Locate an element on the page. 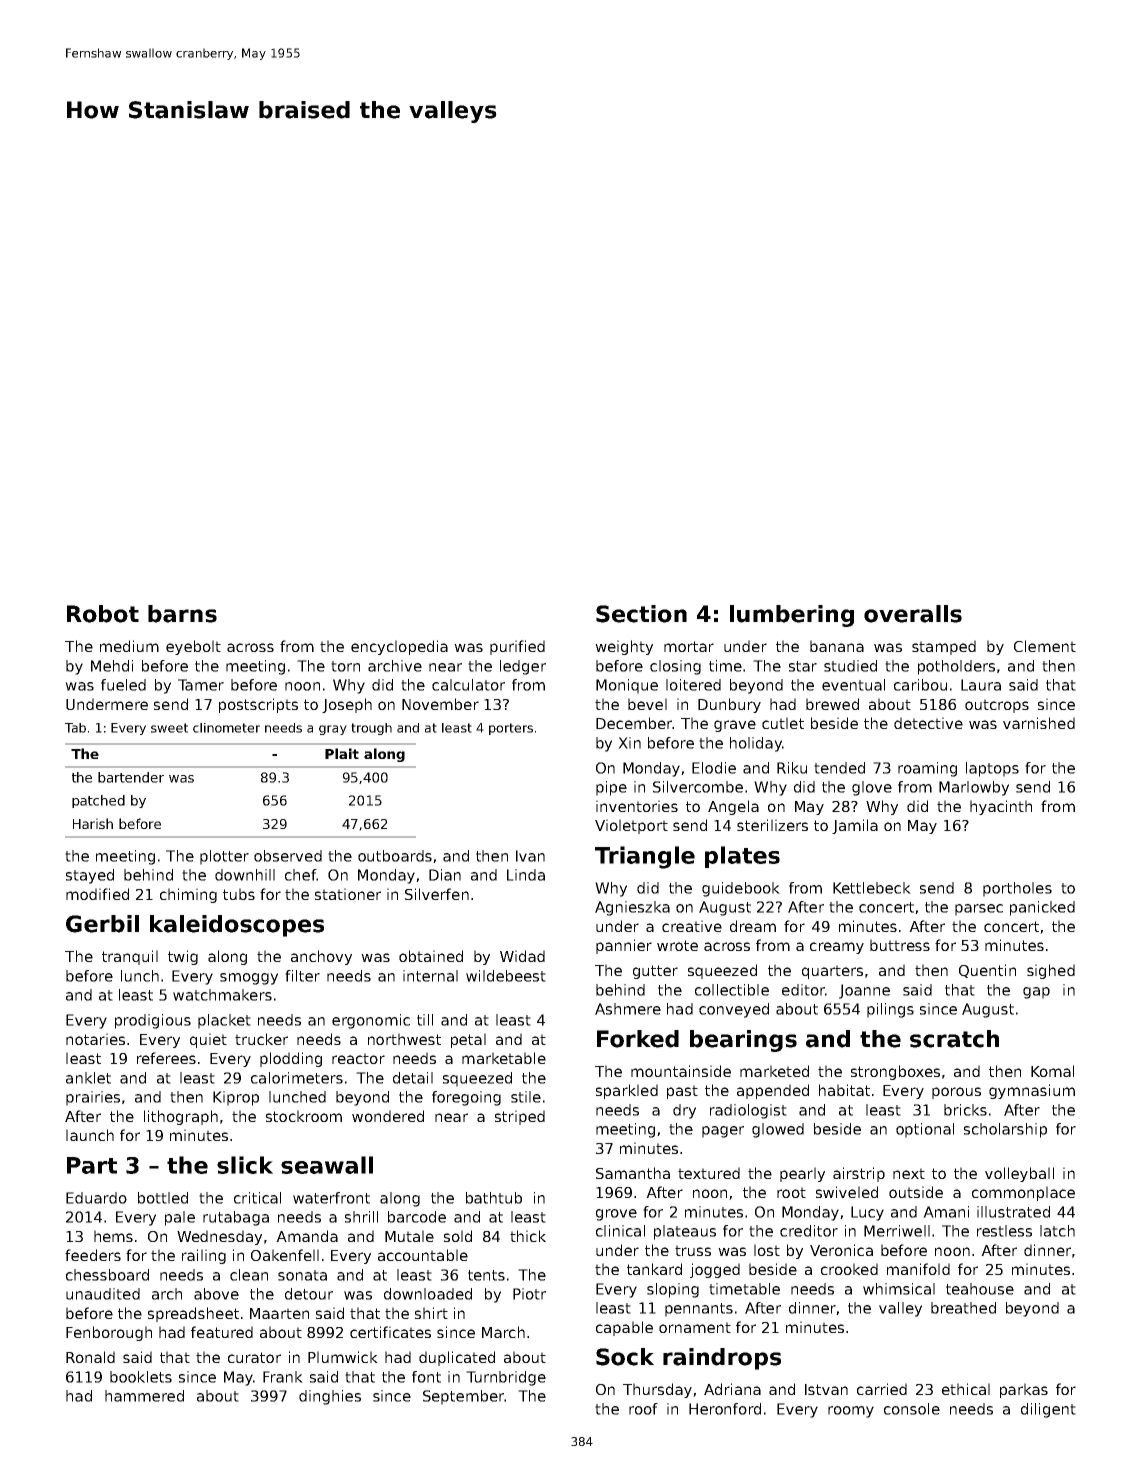 The height and width of the page is (1477, 1141). Joseph is located at coordinates (347, 705).
